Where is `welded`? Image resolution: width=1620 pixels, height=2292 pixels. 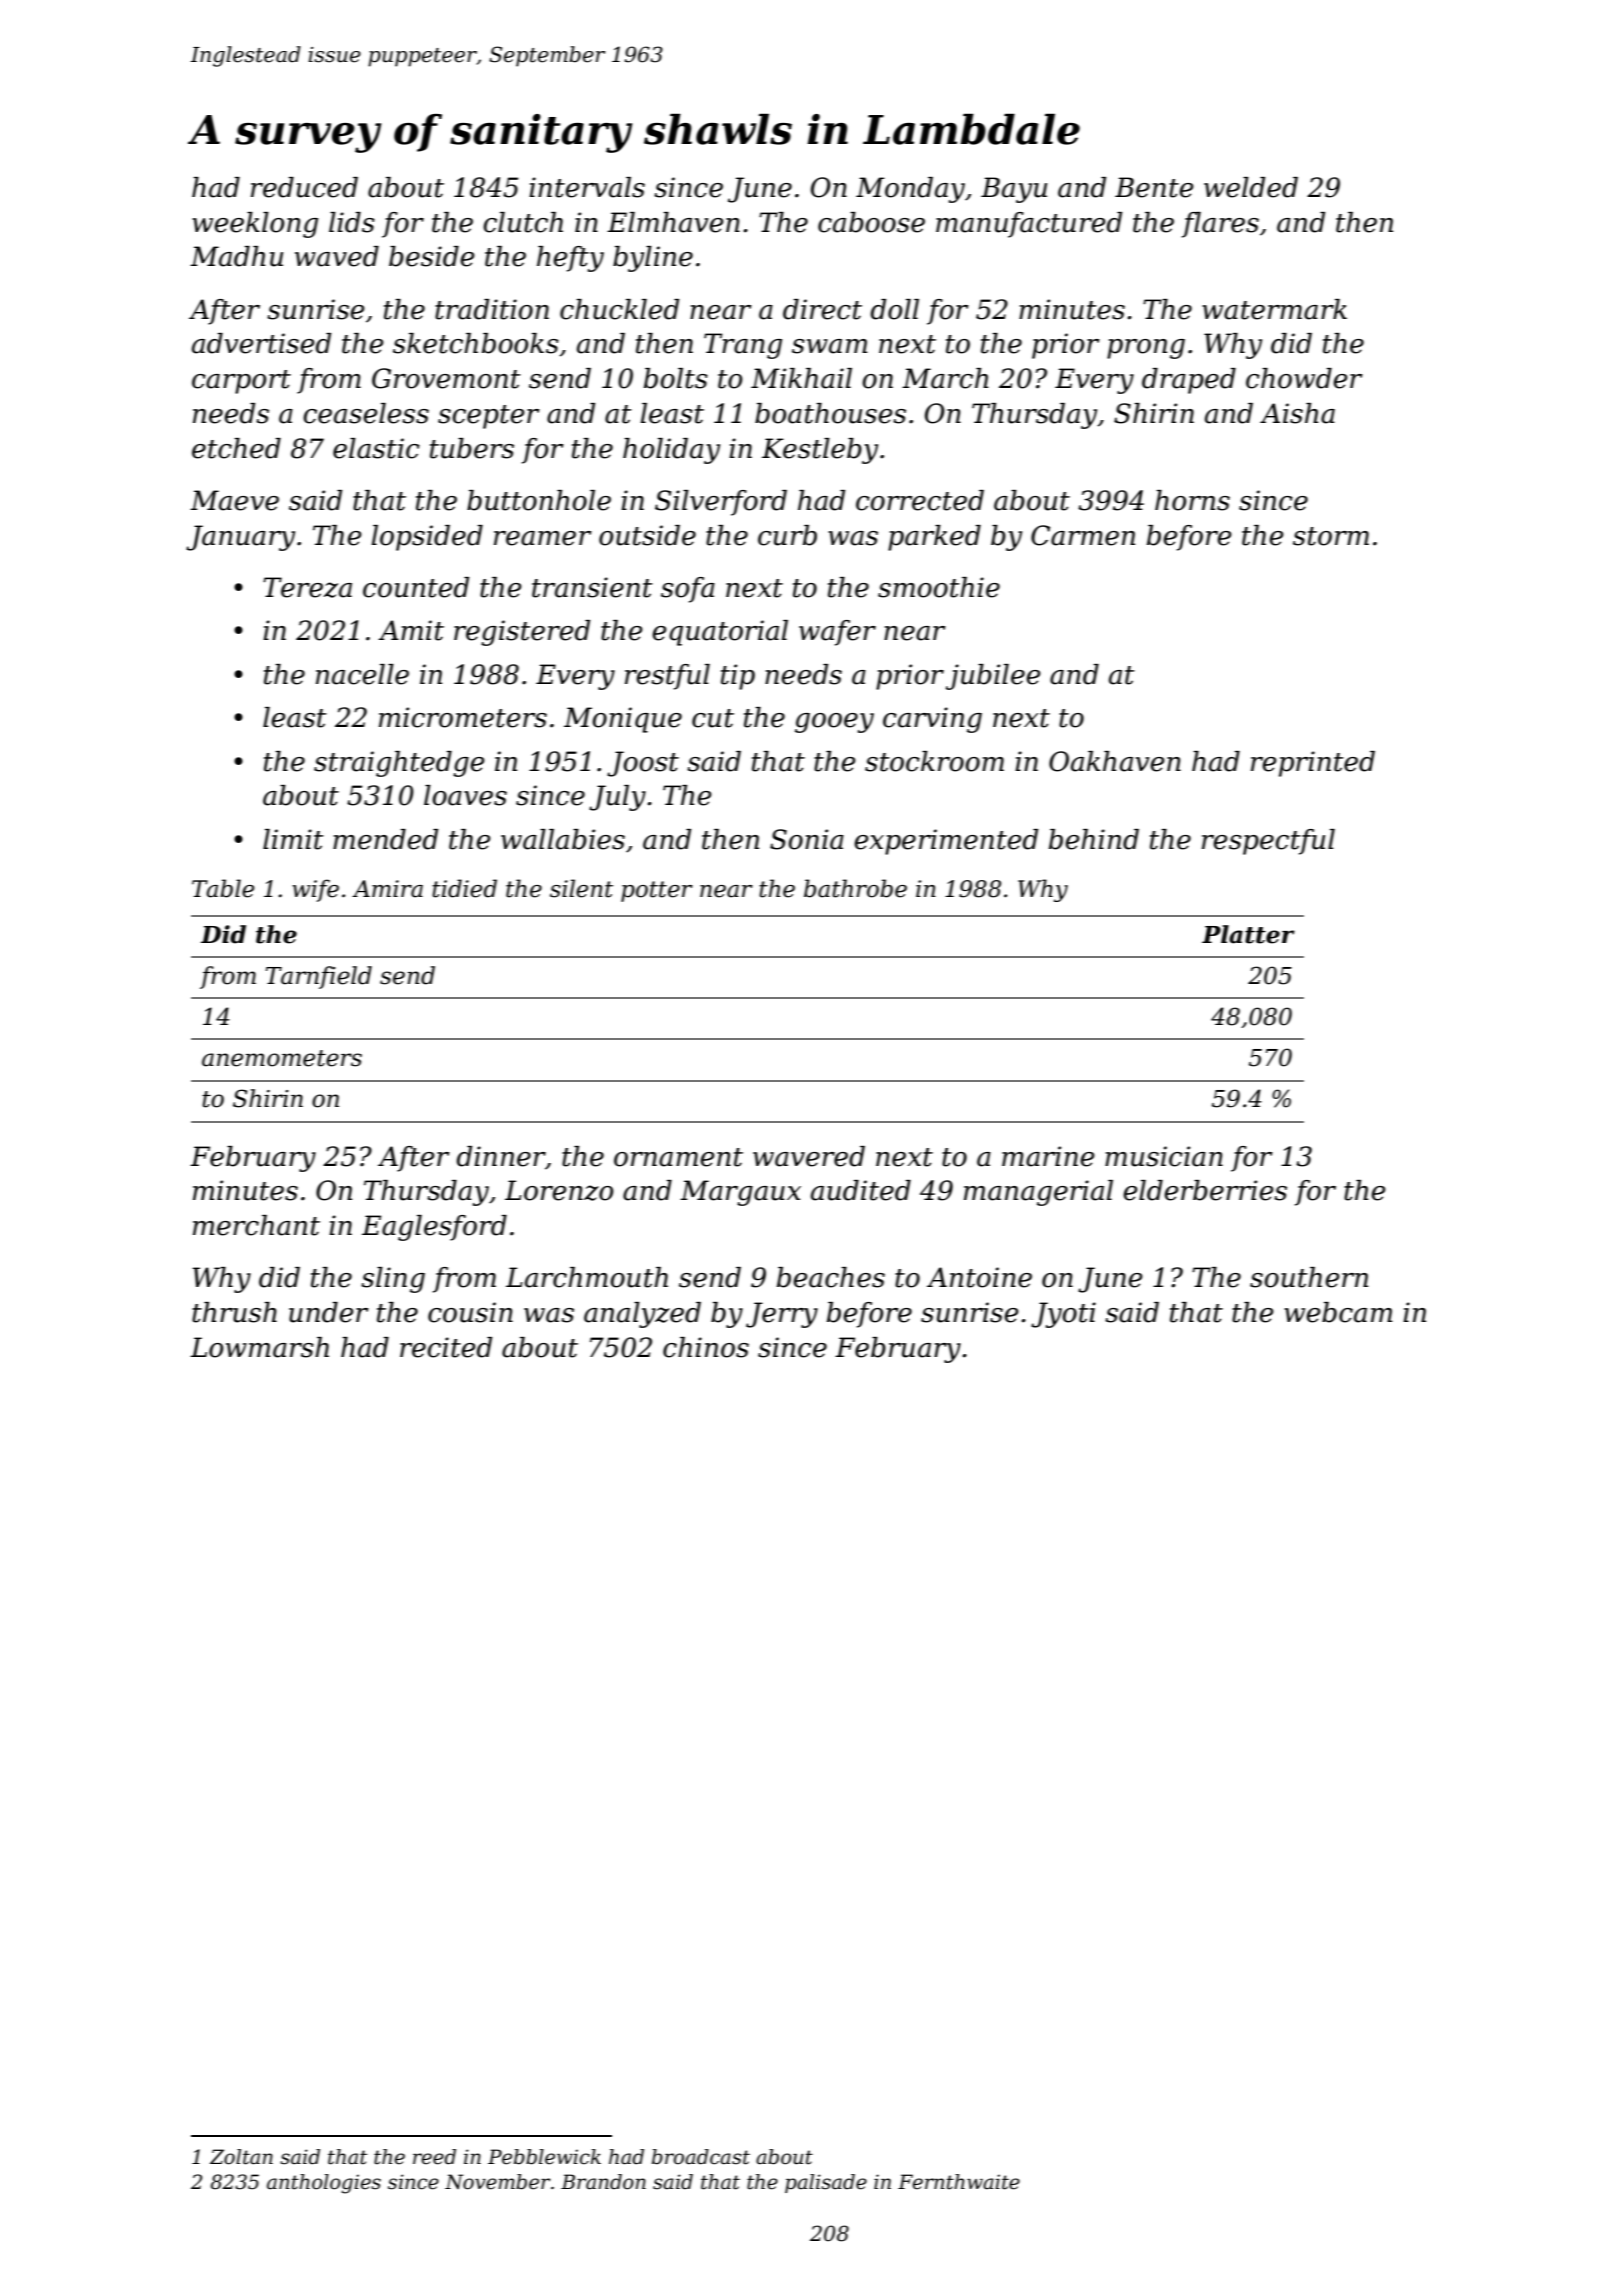 welded is located at coordinates (1251, 187).
